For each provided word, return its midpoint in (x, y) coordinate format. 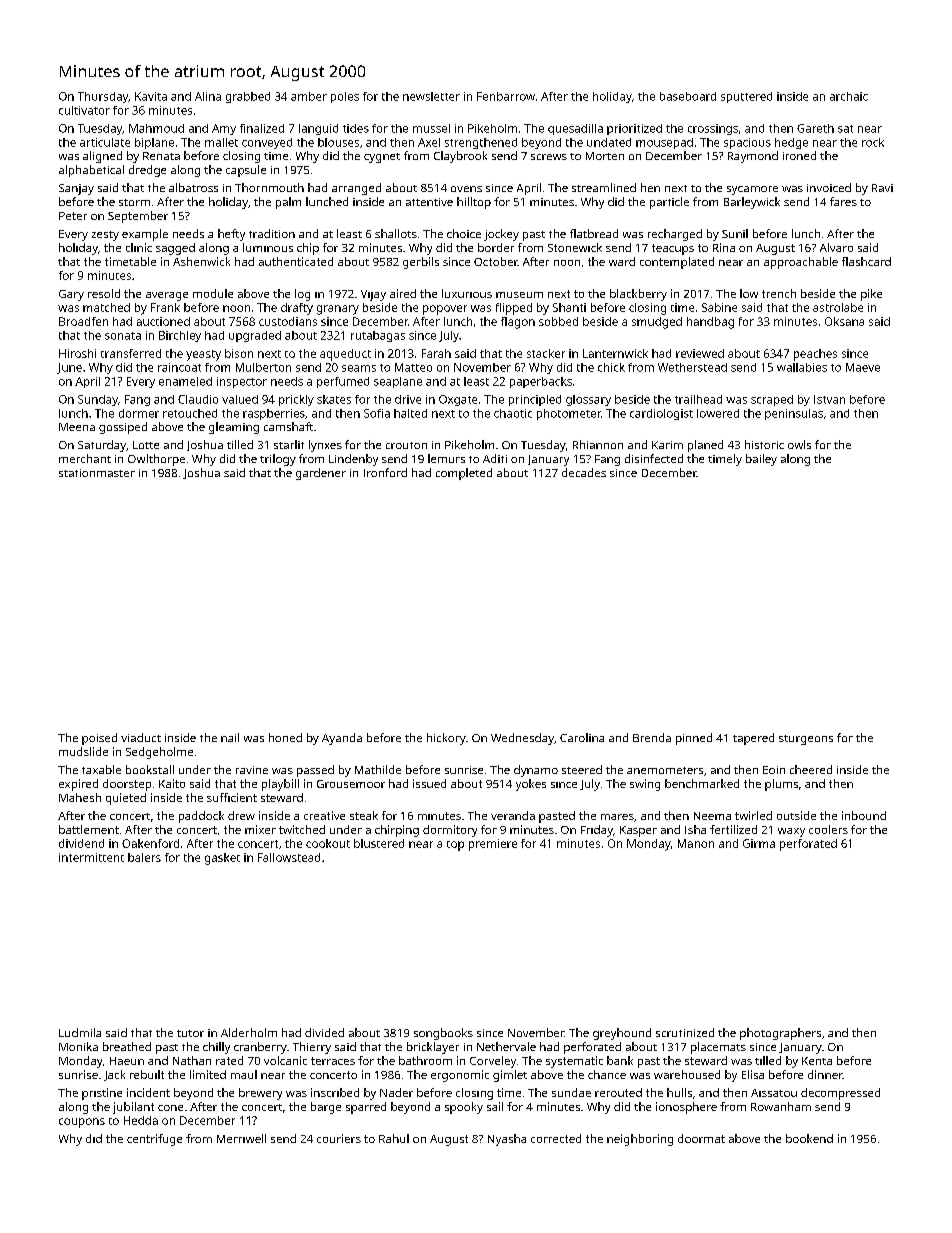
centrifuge (154, 1140)
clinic (139, 247)
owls (799, 444)
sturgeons (806, 740)
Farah (436, 353)
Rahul (394, 1138)
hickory (446, 739)
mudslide (83, 751)
